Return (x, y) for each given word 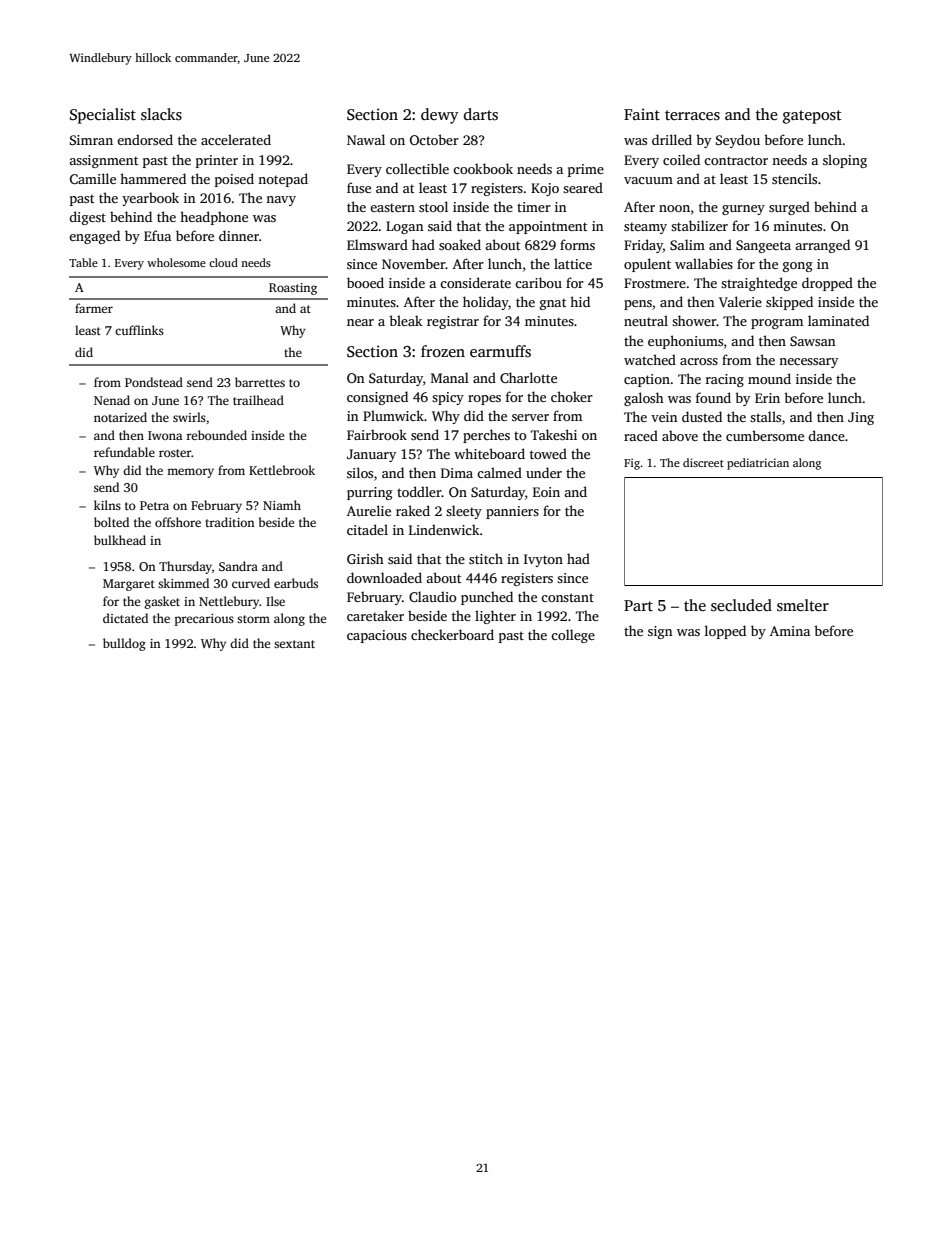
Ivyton (543, 560)
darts (481, 114)
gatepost (812, 117)
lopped (725, 632)
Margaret (129, 585)
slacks (161, 114)
